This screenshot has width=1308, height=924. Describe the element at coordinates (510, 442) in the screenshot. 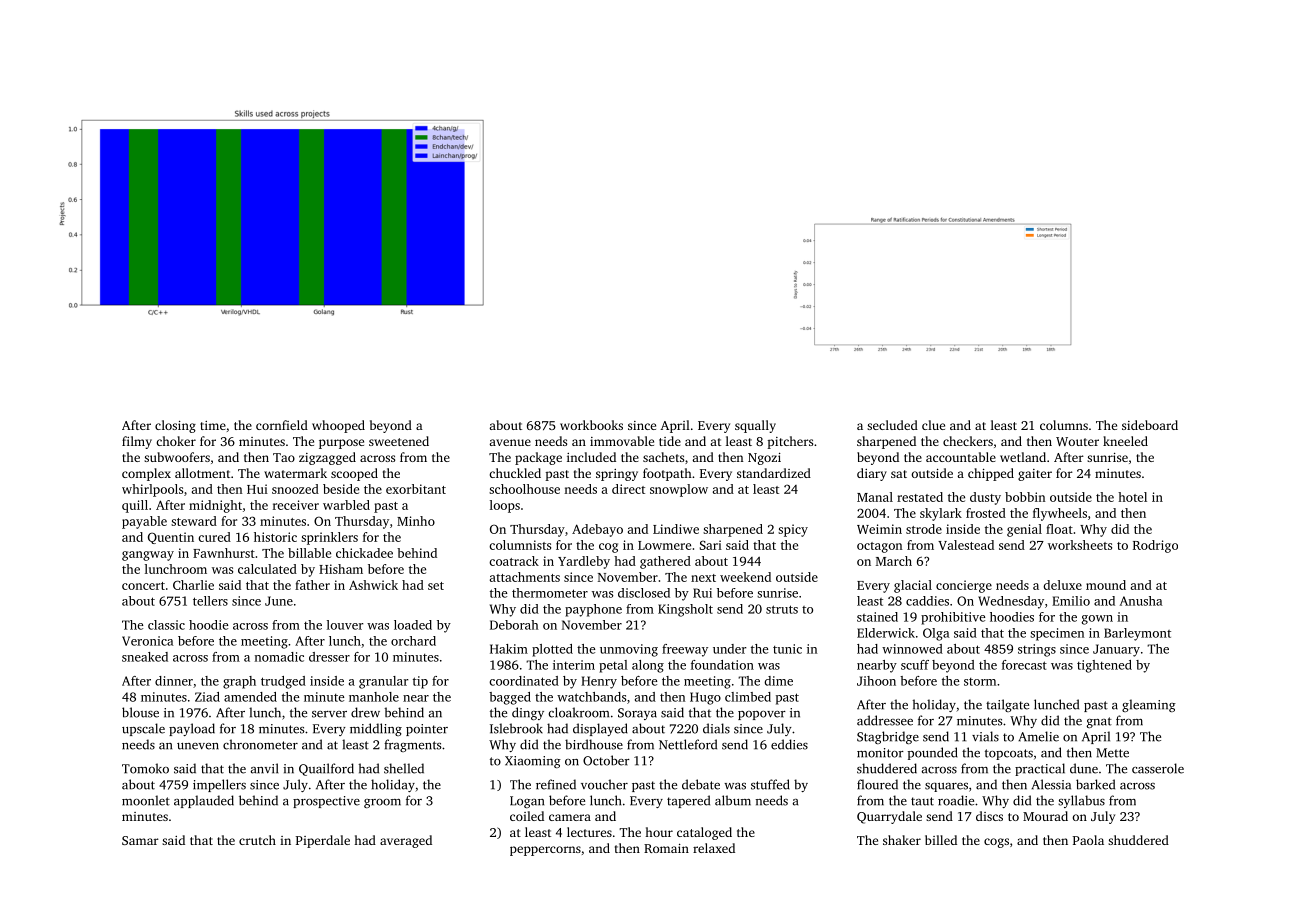

I see `avenue` at that location.
